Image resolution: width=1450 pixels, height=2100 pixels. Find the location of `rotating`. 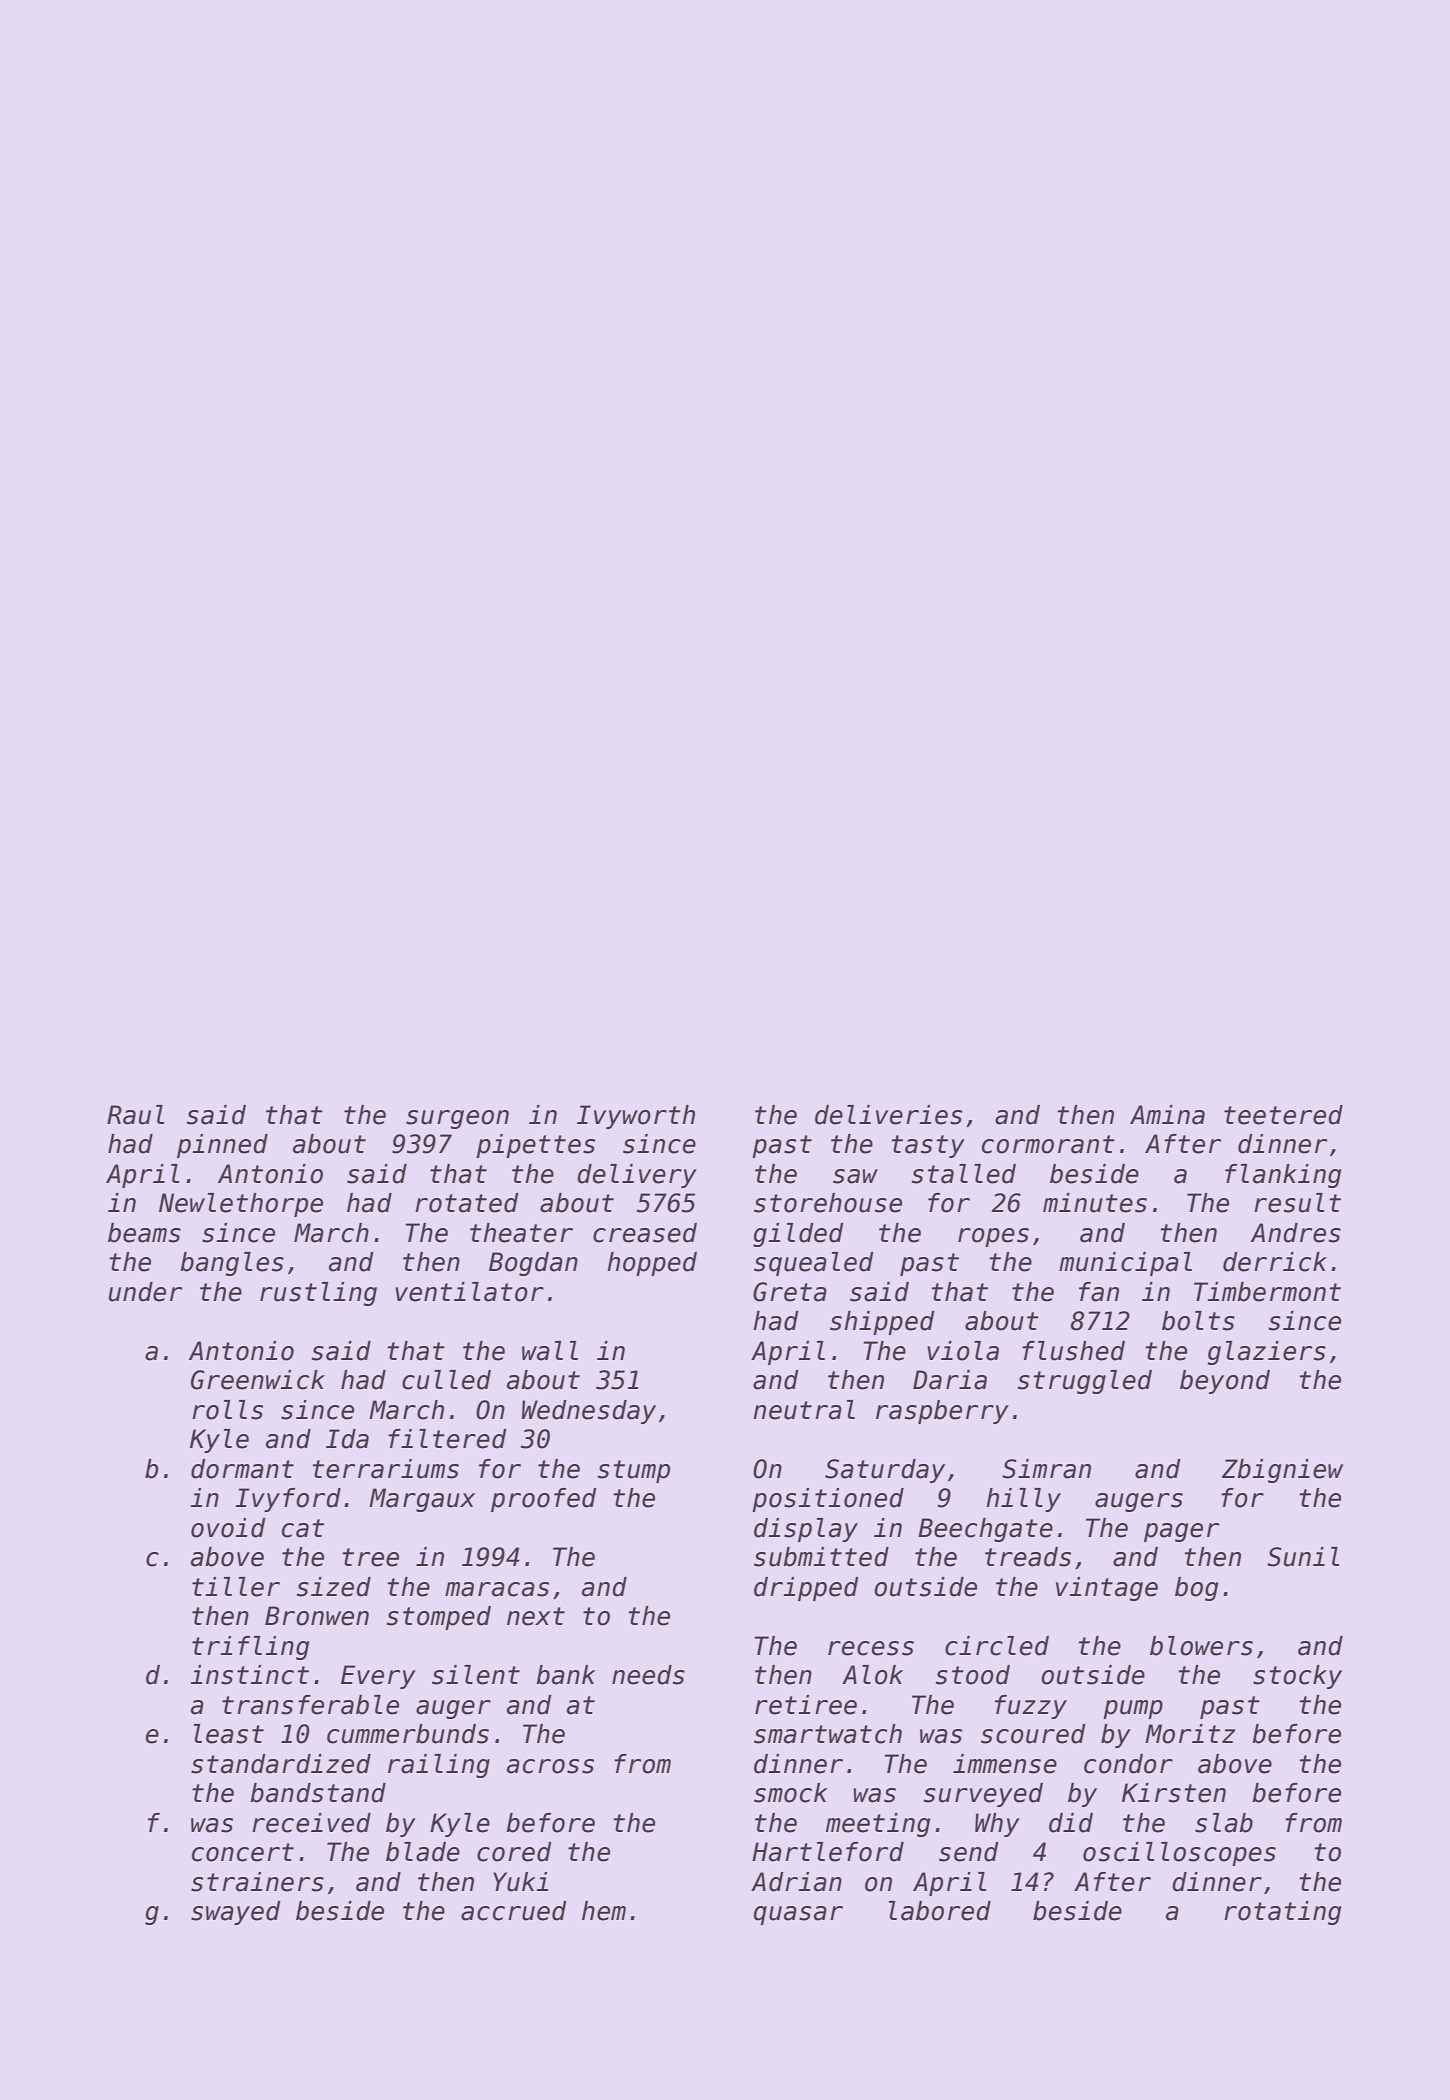

rotating is located at coordinates (1282, 1913).
